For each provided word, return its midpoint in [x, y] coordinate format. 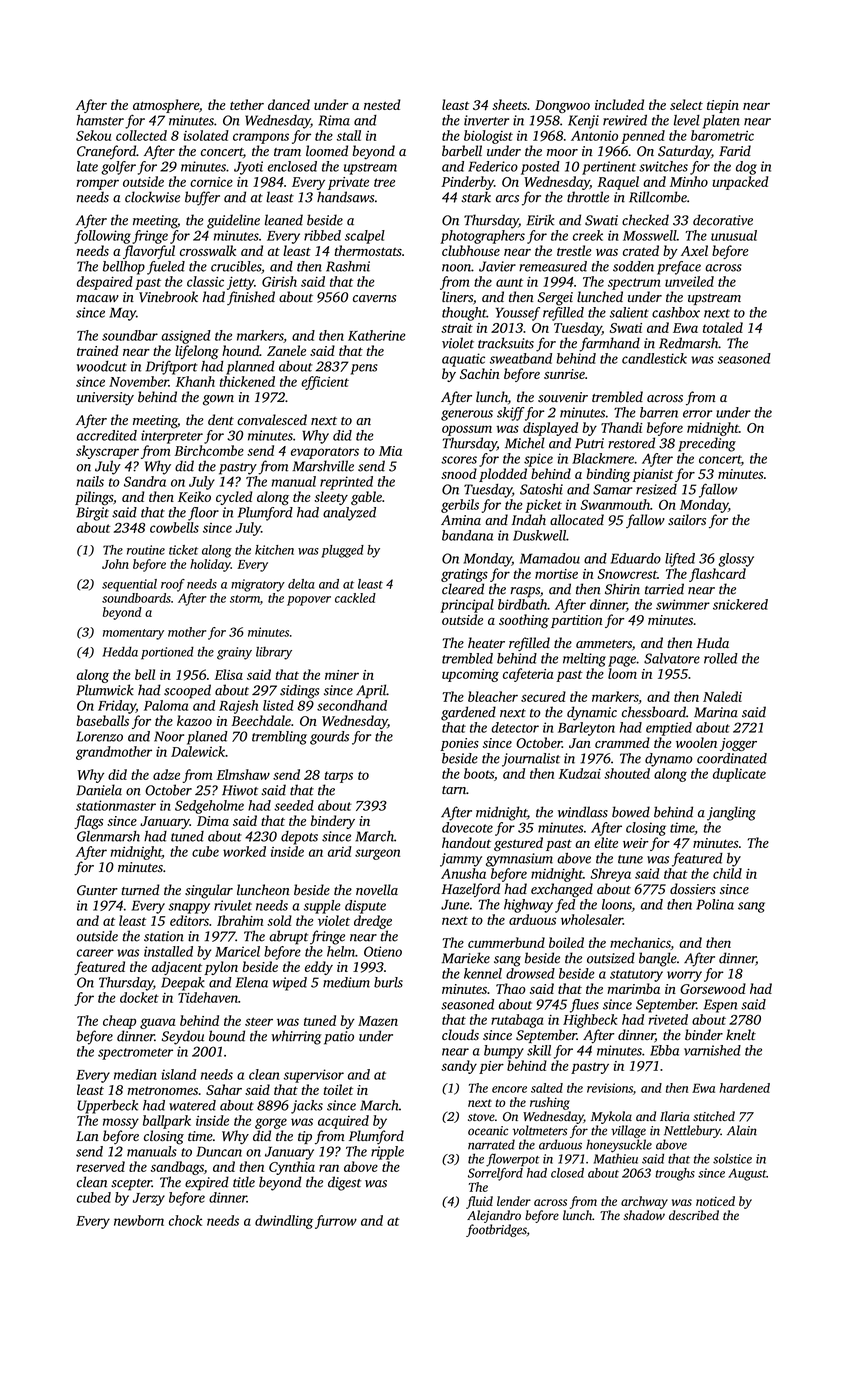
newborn [139, 1220]
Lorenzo [99, 736]
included [619, 104]
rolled [721, 658]
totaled [723, 327]
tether [247, 104]
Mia [390, 451]
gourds [329, 738]
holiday [210, 565]
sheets [509, 104]
